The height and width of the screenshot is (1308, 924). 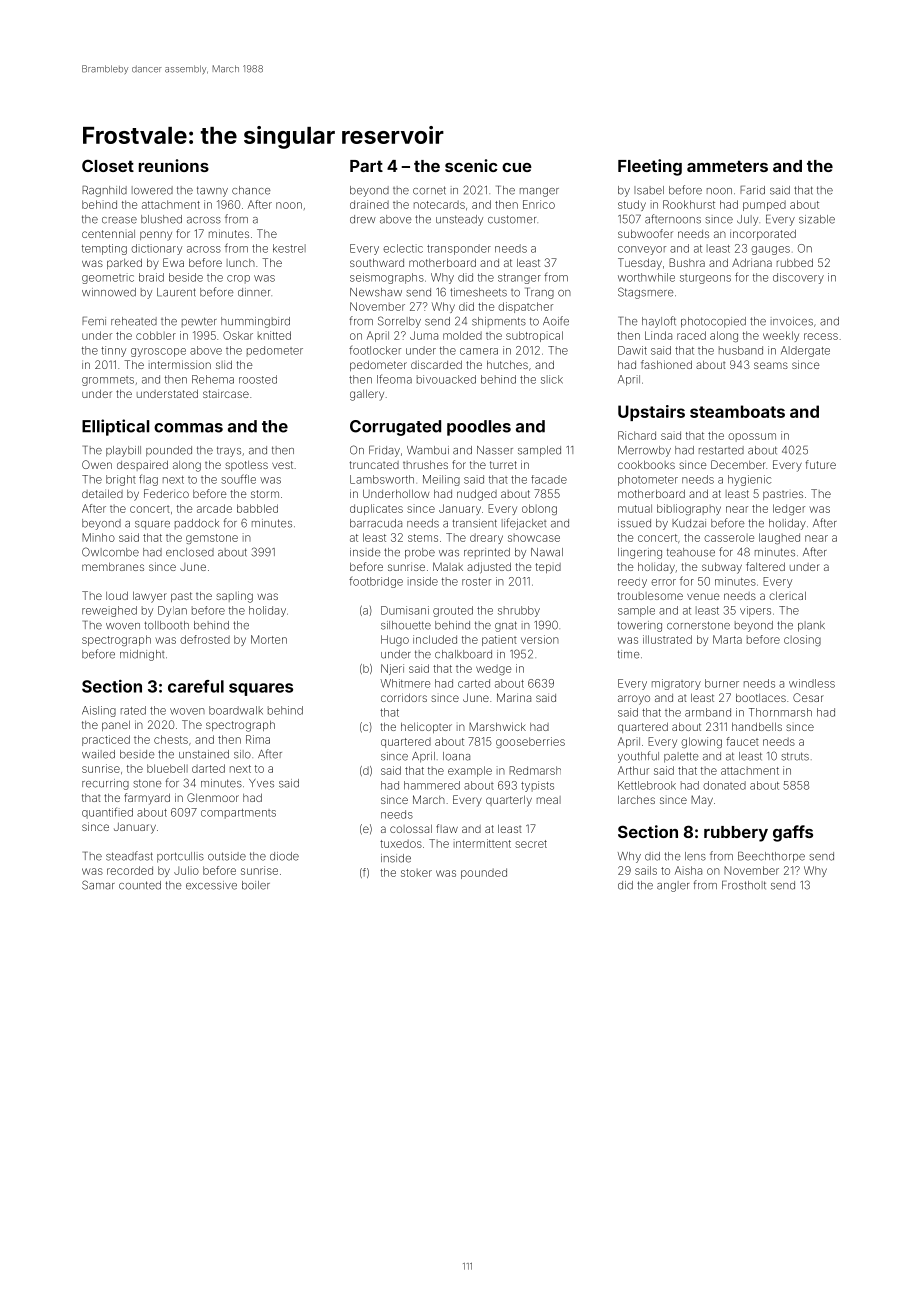 I want to click on Dumisani, so click(x=405, y=610).
